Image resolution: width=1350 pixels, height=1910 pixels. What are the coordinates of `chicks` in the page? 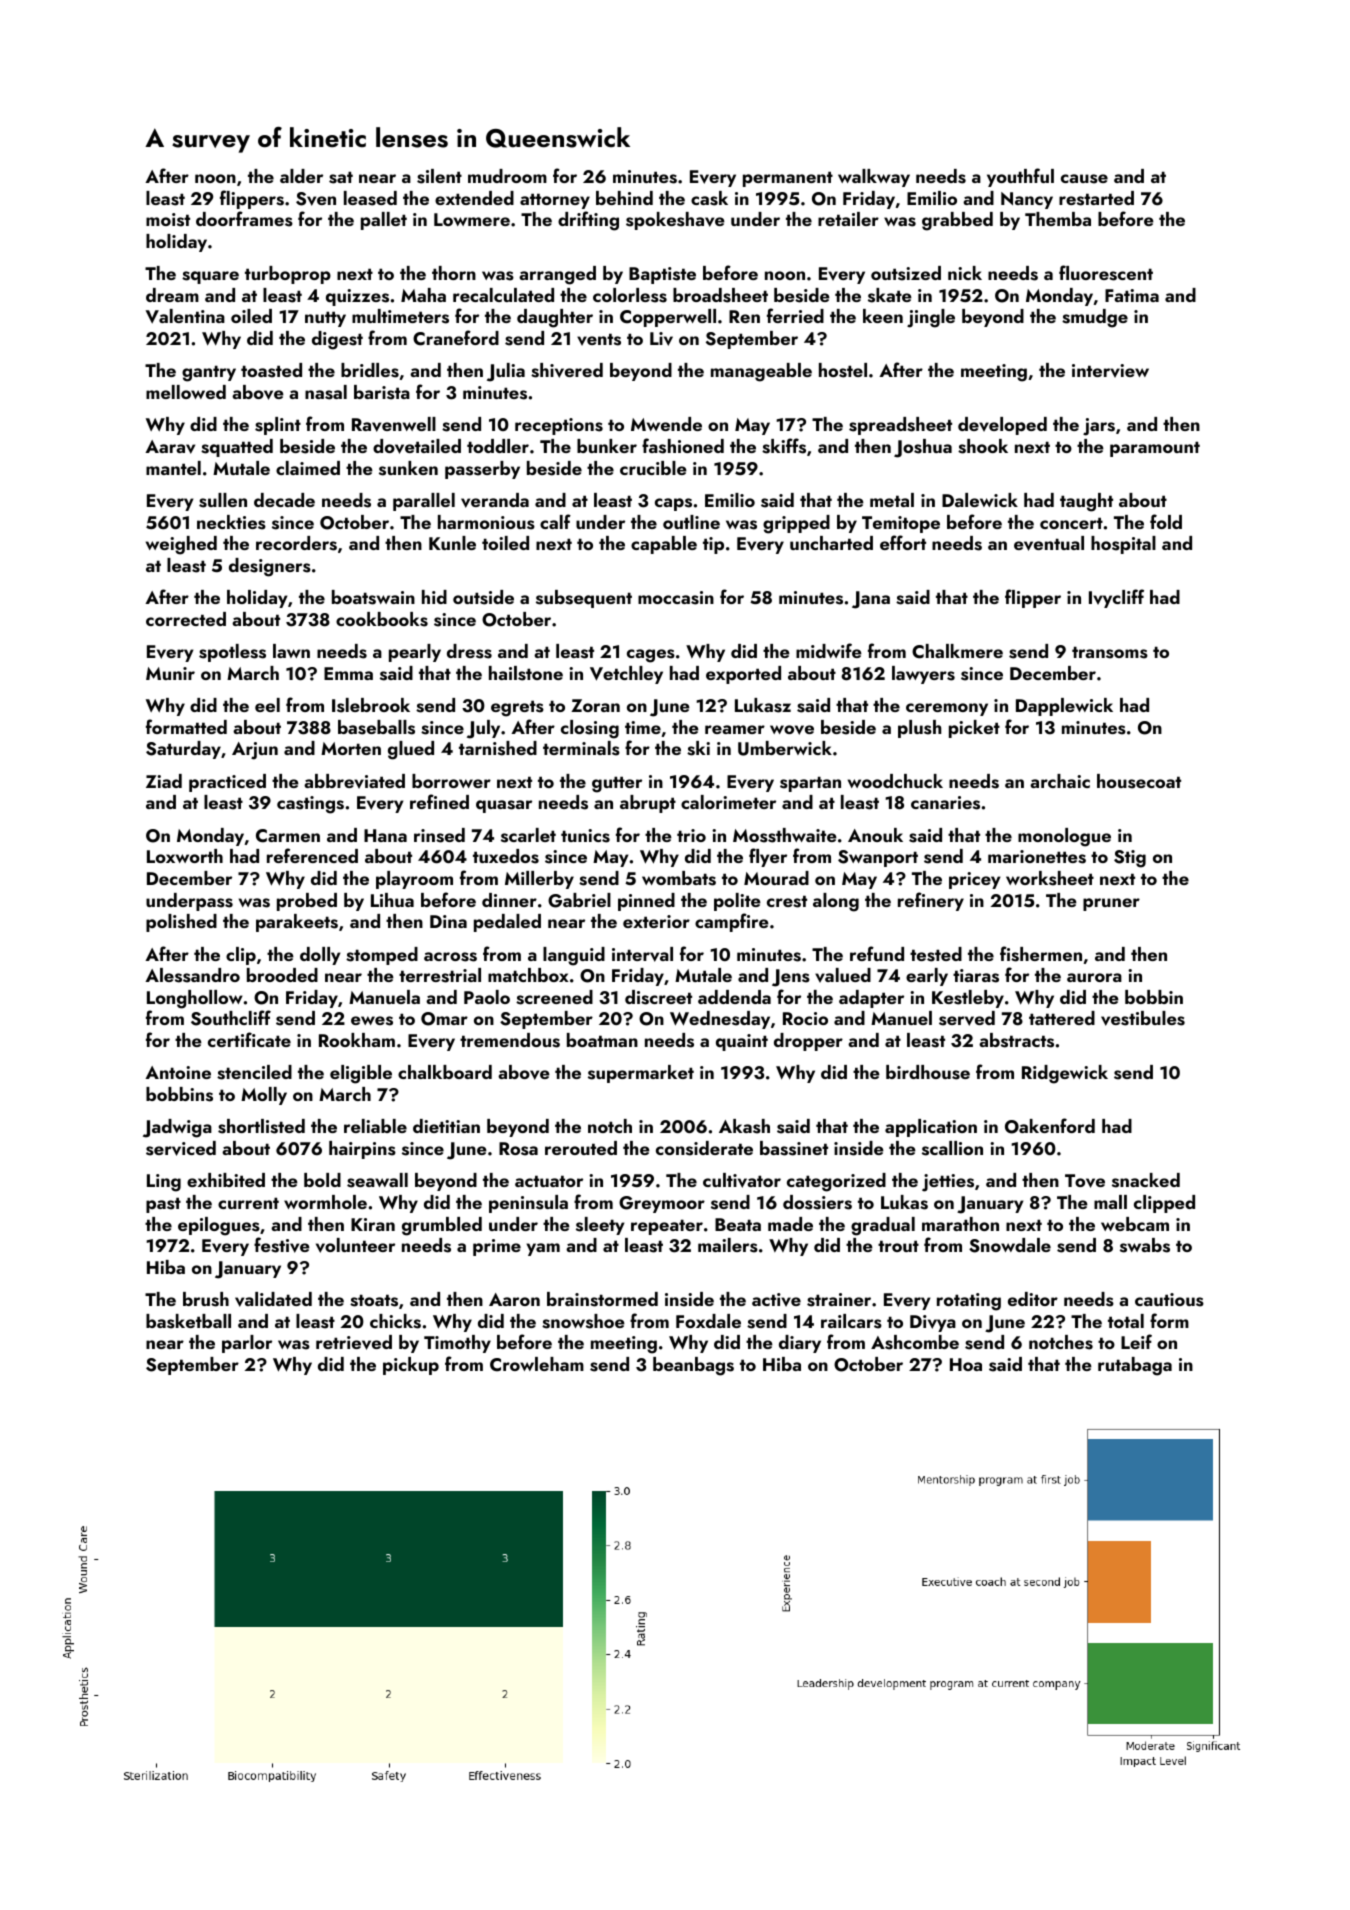 It's located at (395, 1321).
